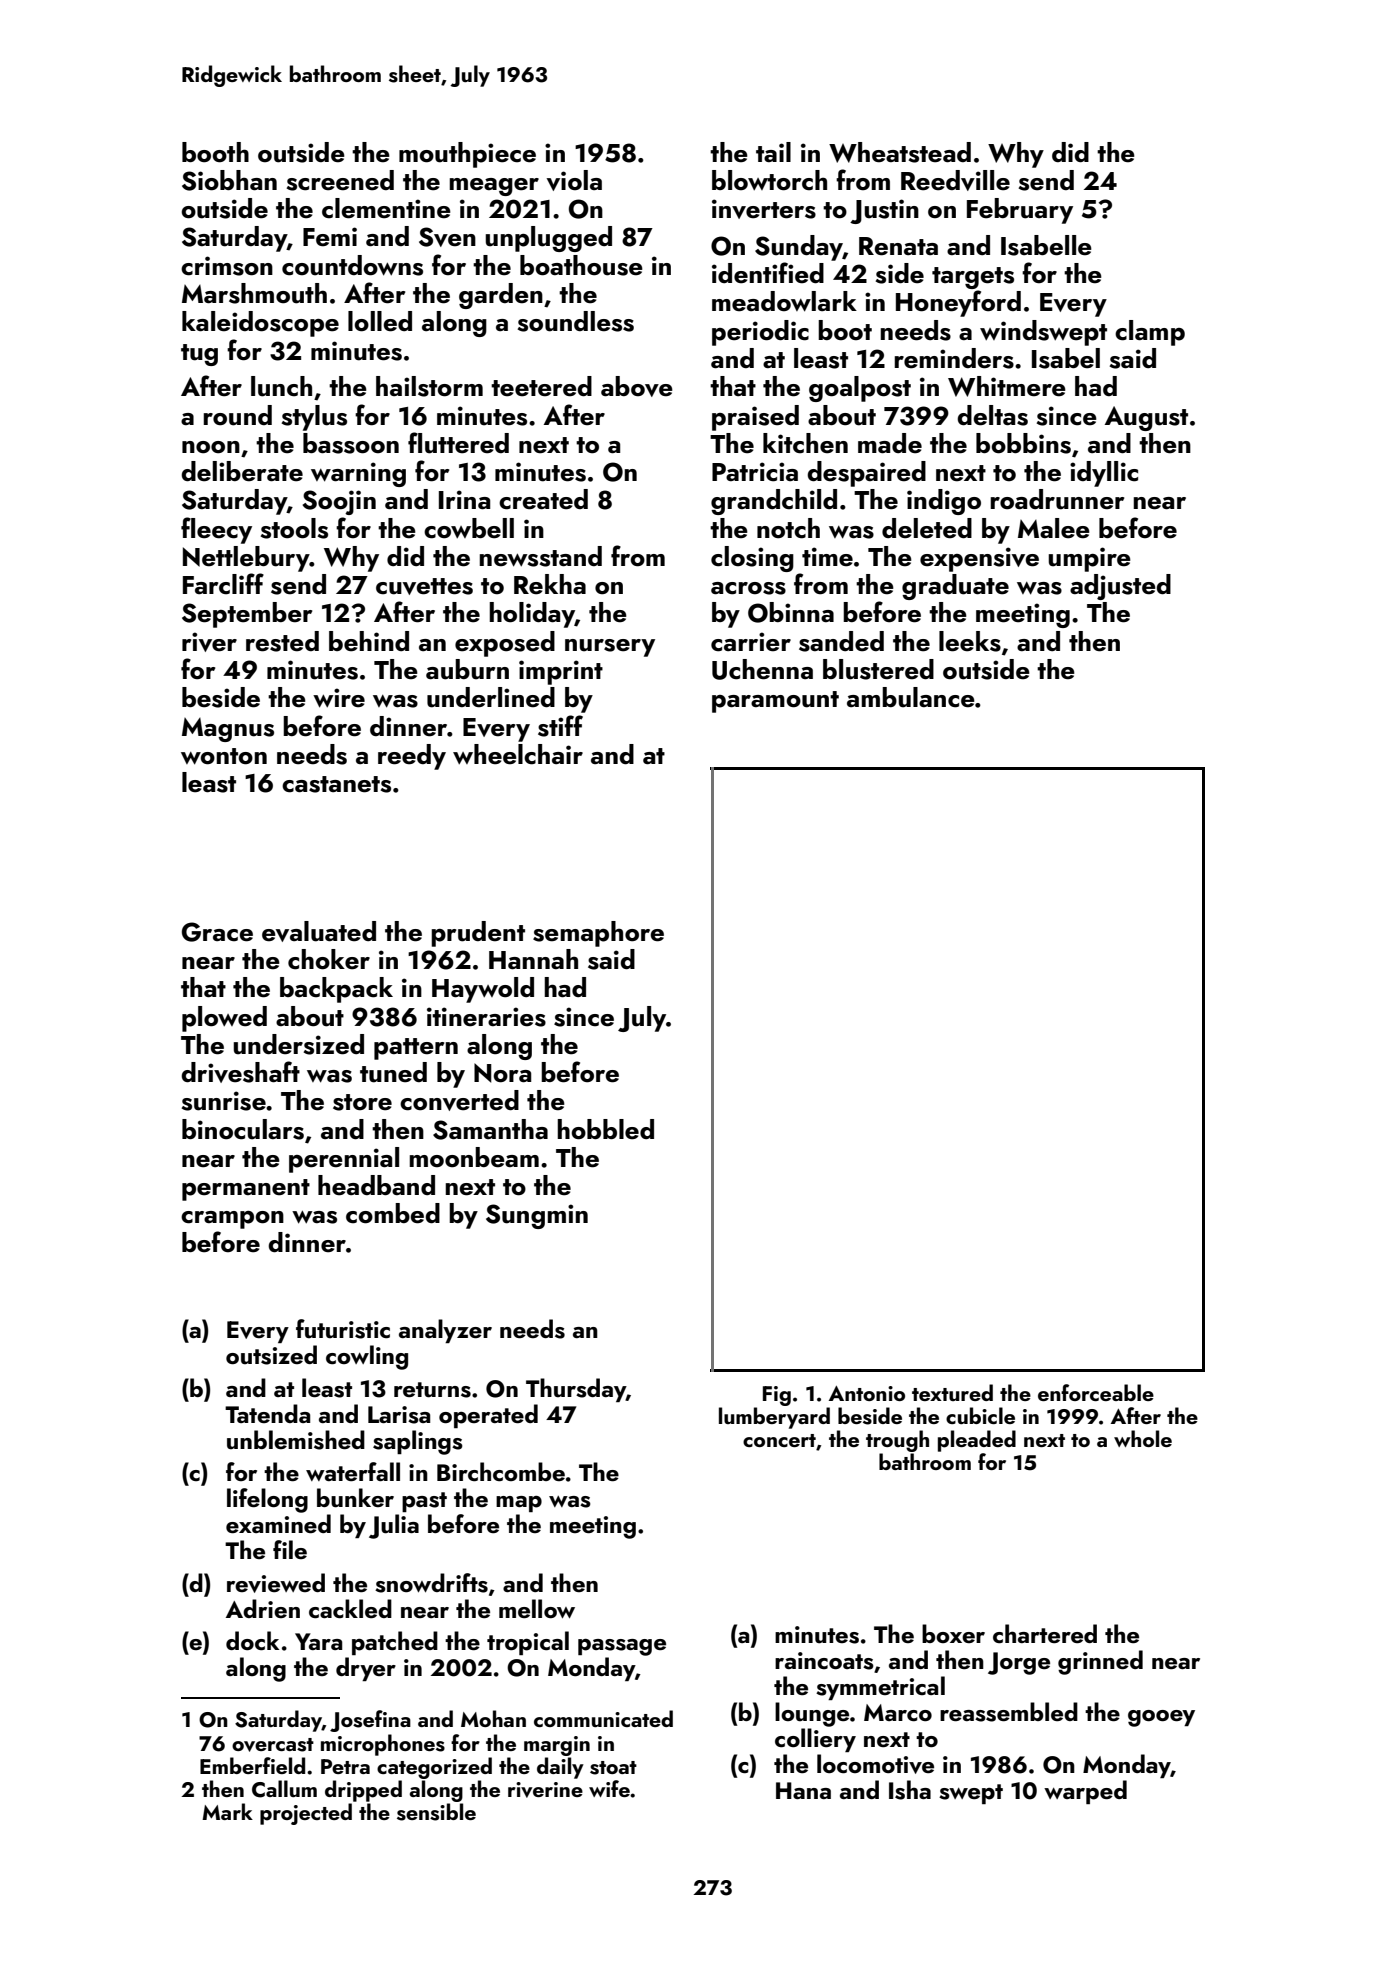  What do you see at coordinates (773, 152) in the screenshot?
I see `tail` at bounding box center [773, 152].
